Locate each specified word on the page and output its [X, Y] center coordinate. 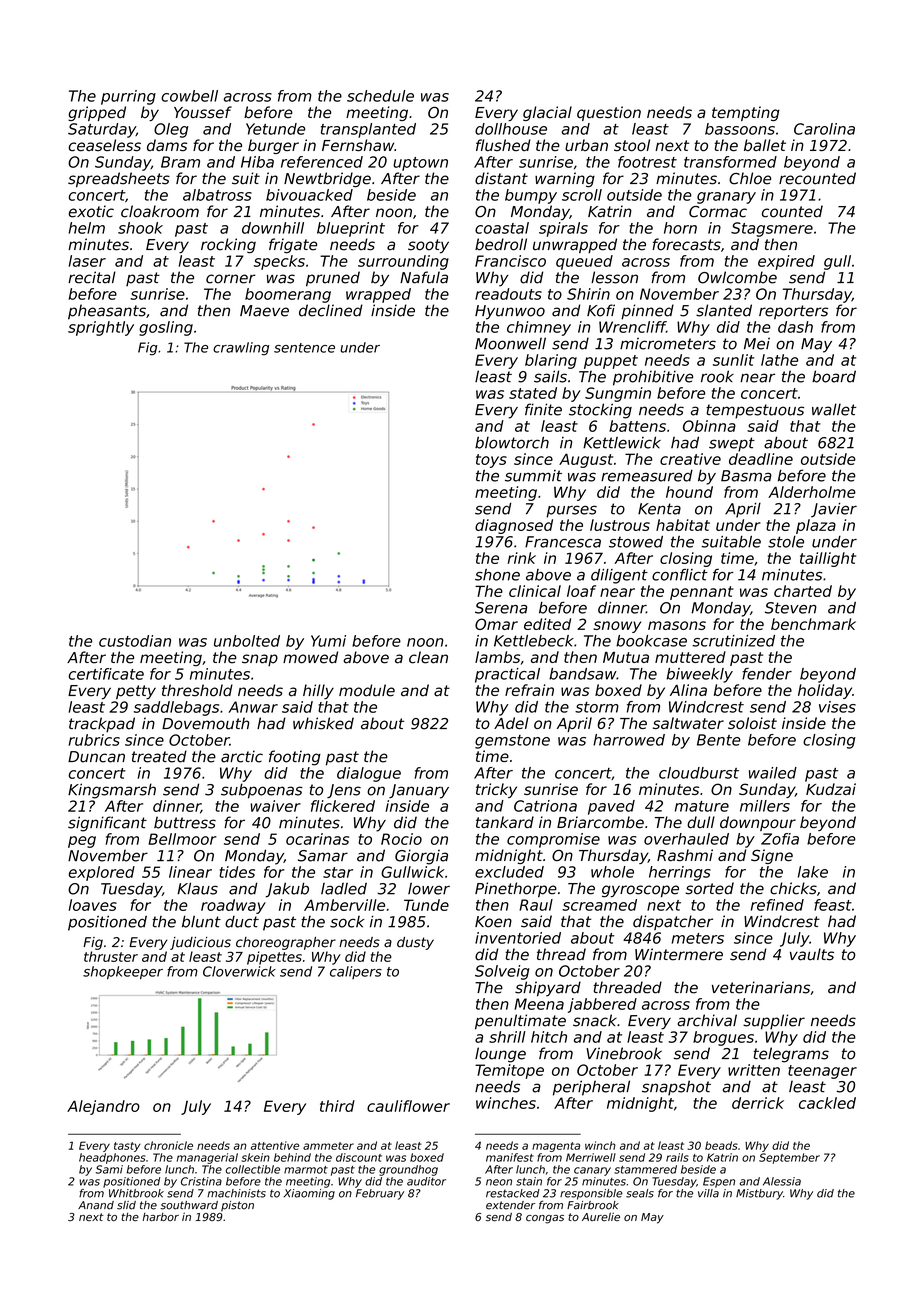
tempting [746, 113]
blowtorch [512, 442]
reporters [793, 312]
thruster [111, 956]
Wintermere [679, 954]
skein [256, 1157]
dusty [415, 943]
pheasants [107, 312]
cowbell [189, 96]
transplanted [368, 130]
